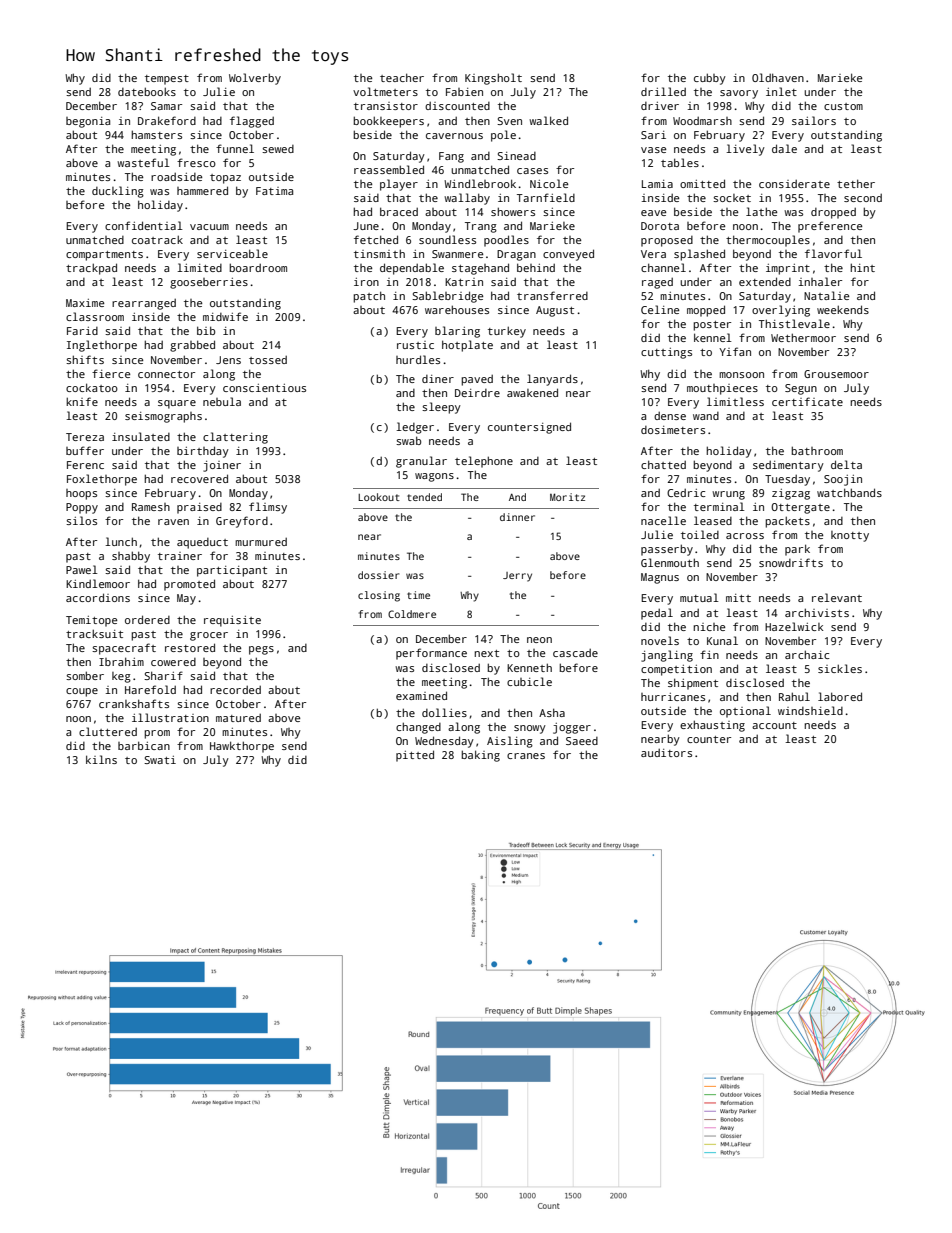  I want to click on Hawkthorpe, so click(242, 747).
